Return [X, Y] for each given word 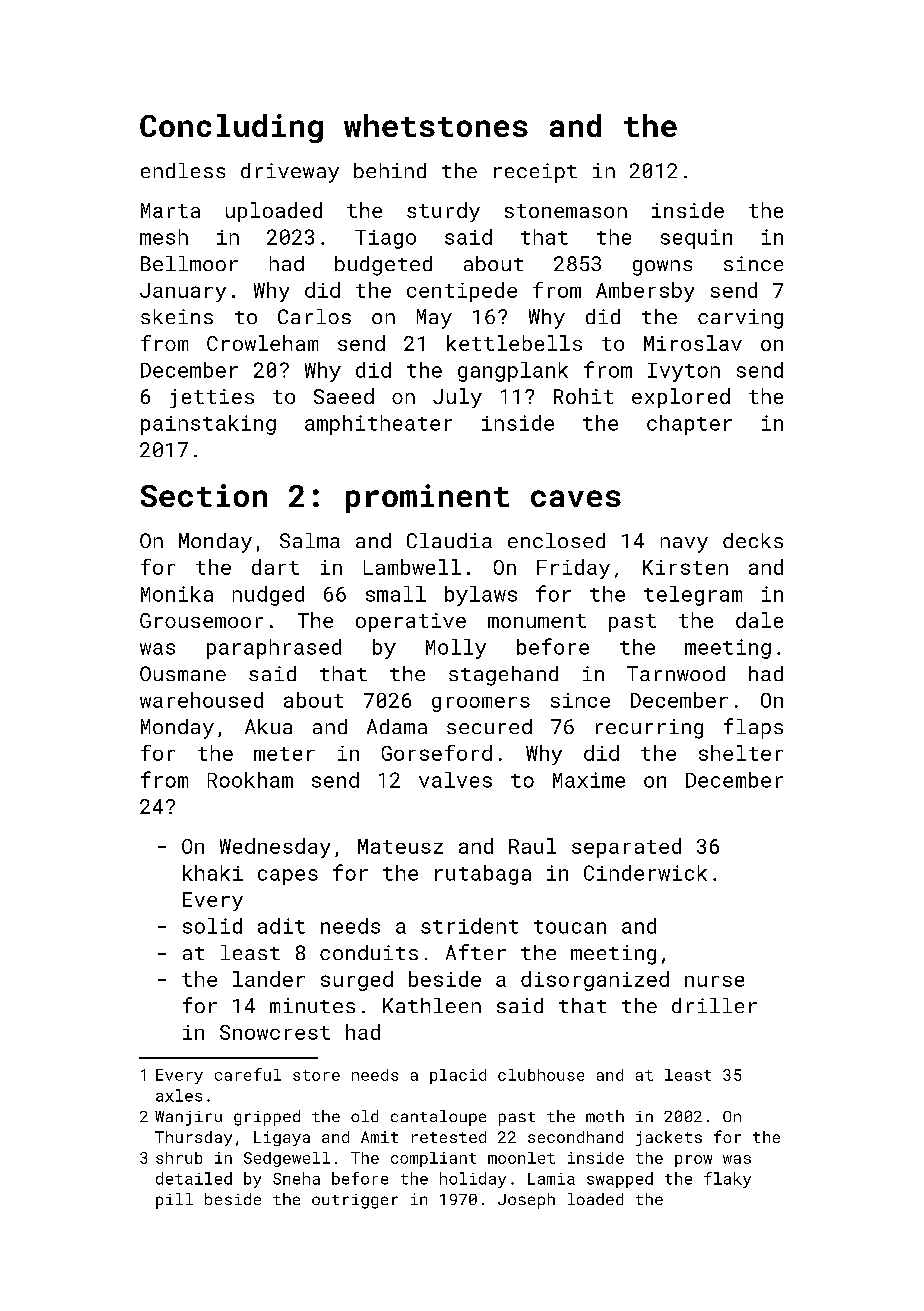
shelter [741, 753]
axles [179, 1095]
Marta [170, 210]
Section [204, 495]
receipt [535, 173]
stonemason [566, 211]
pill [174, 1201]
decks [753, 540]
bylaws [481, 596]
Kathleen [432, 1005]
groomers [481, 704]
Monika [177, 594]
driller [714, 1005]
